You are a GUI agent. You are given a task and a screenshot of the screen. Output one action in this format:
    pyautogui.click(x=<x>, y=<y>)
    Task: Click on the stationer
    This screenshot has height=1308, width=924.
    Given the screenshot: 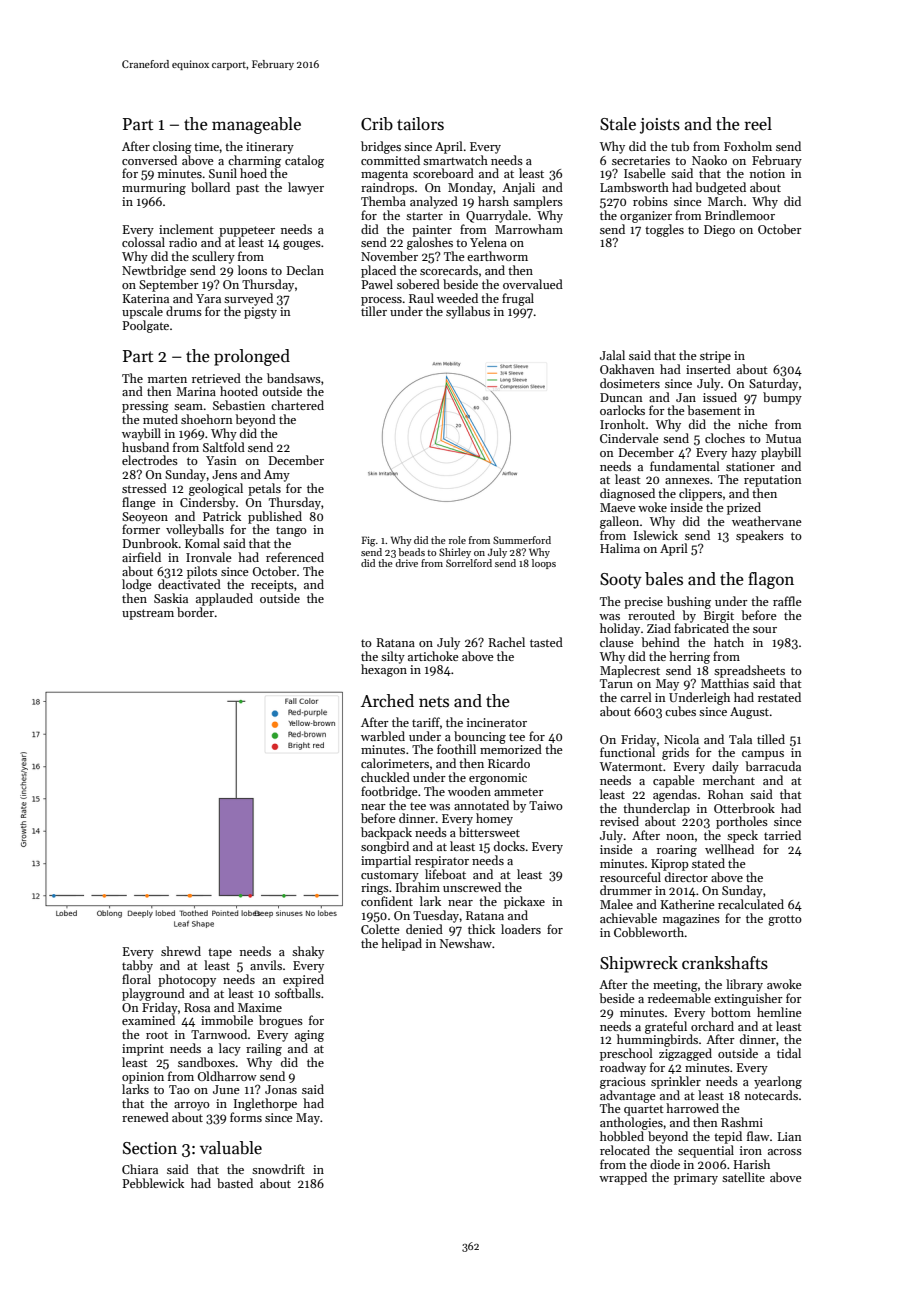 What is the action you would take?
    pyautogui.click(x=750, y=466)
